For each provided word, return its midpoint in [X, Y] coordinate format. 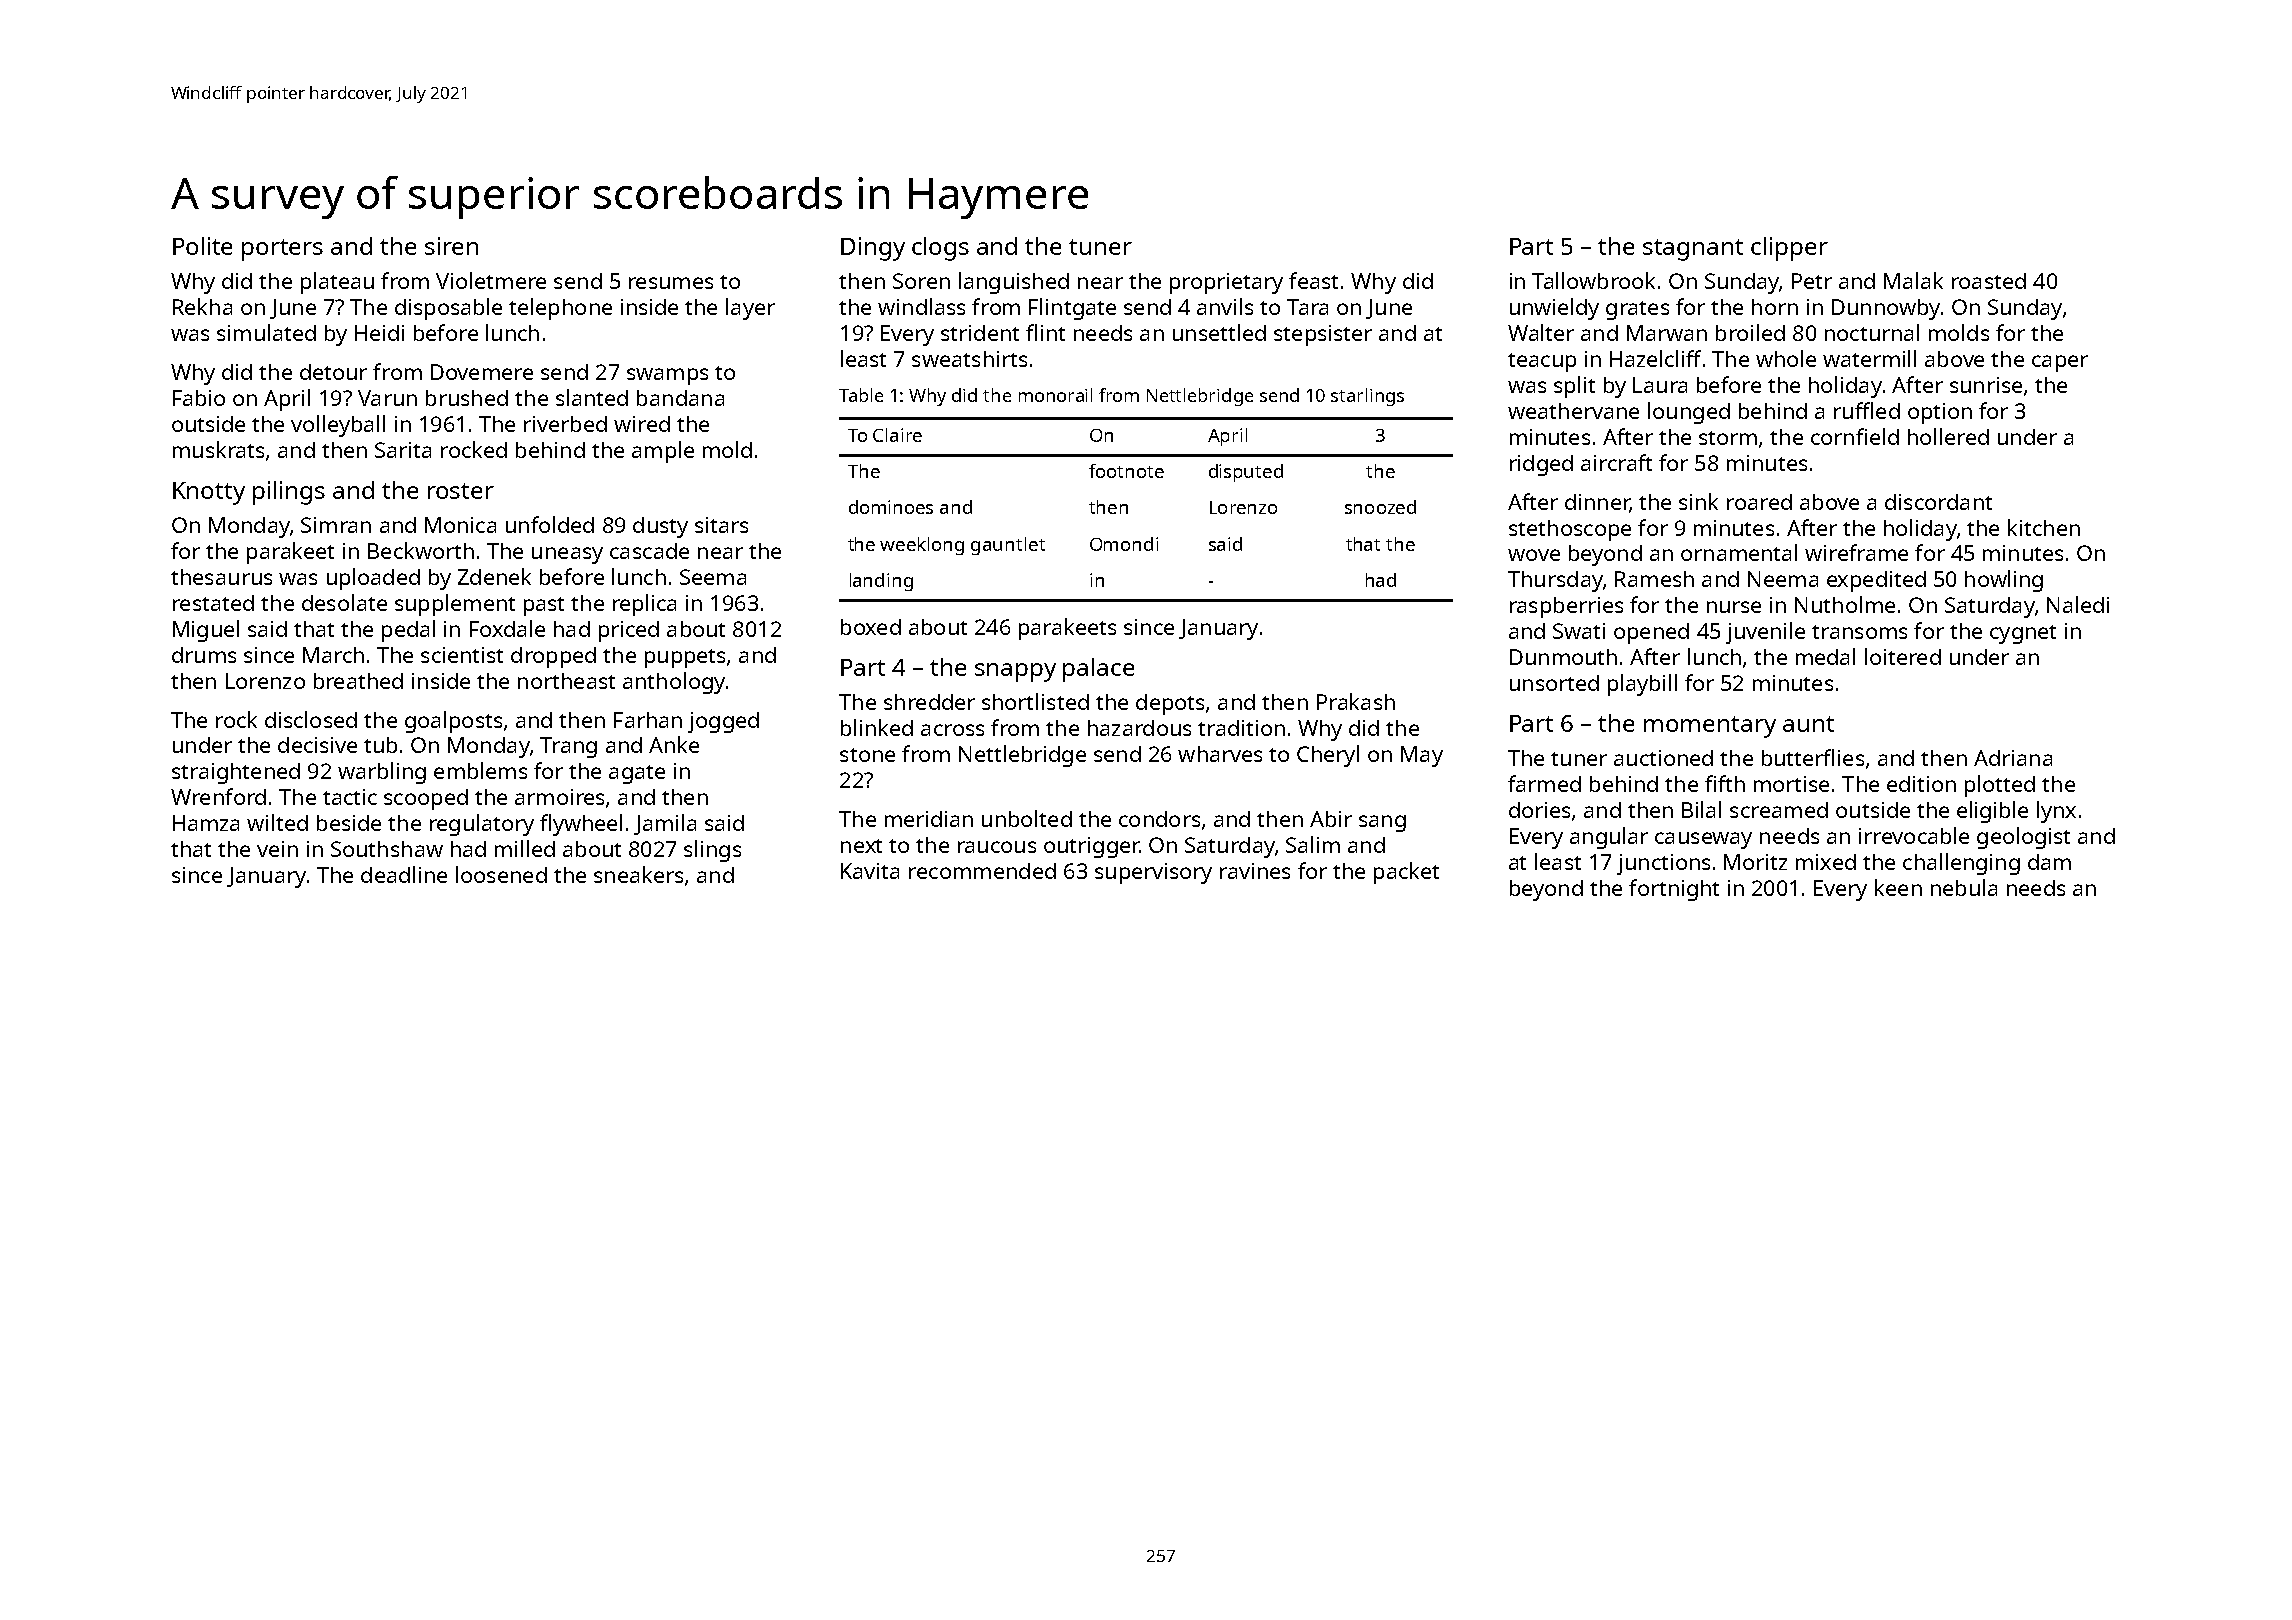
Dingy [873, 249]
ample [663, 452]
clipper [1789, 249]
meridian [929, 819]
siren [451, 246]
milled [525, 848]
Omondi [1124, 544]
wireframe [1856, 552]
